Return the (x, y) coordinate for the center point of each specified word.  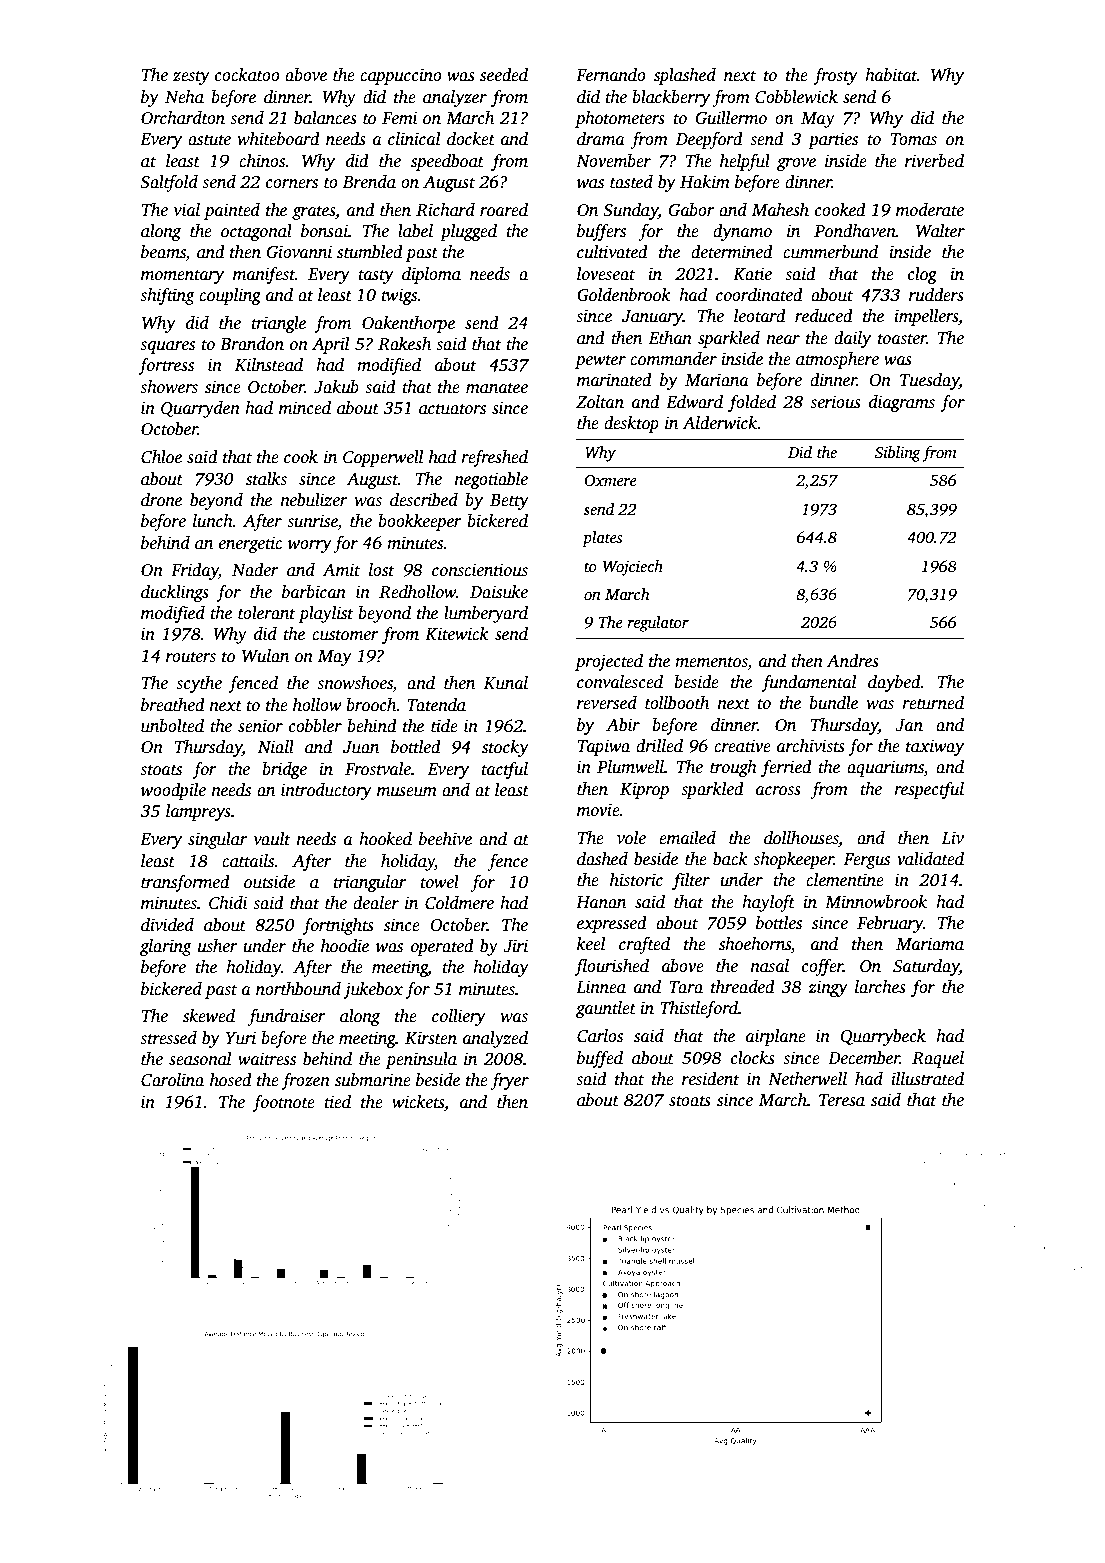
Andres (852, 661)
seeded (504, 75)
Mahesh (780, 210)
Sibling (898, 454)
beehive (445, 839)
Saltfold (169, 183)
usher (218, 946)
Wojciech (633, 568)
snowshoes (355, 684)
